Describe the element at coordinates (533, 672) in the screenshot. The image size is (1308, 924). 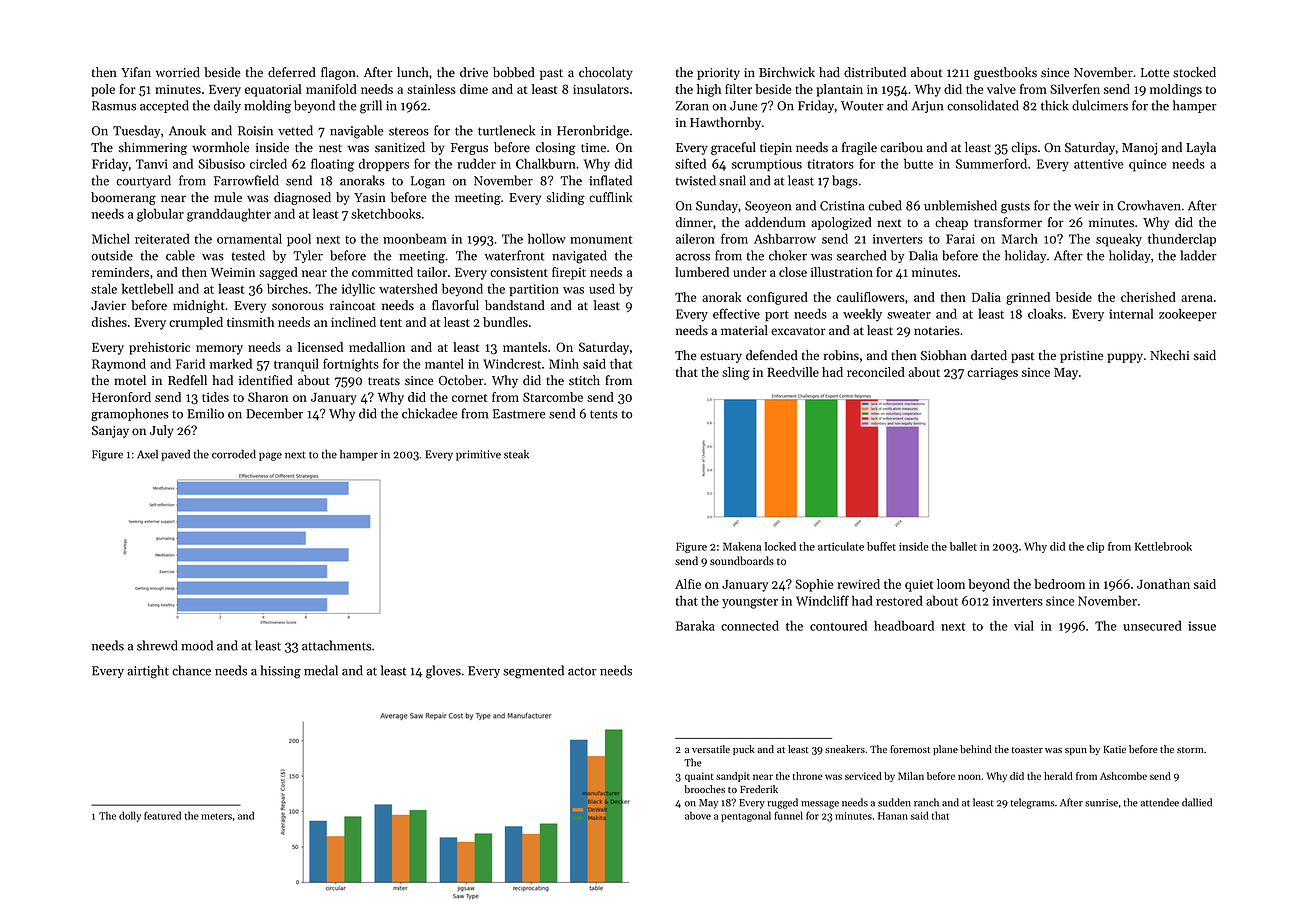
I see `segmented` at that location.
